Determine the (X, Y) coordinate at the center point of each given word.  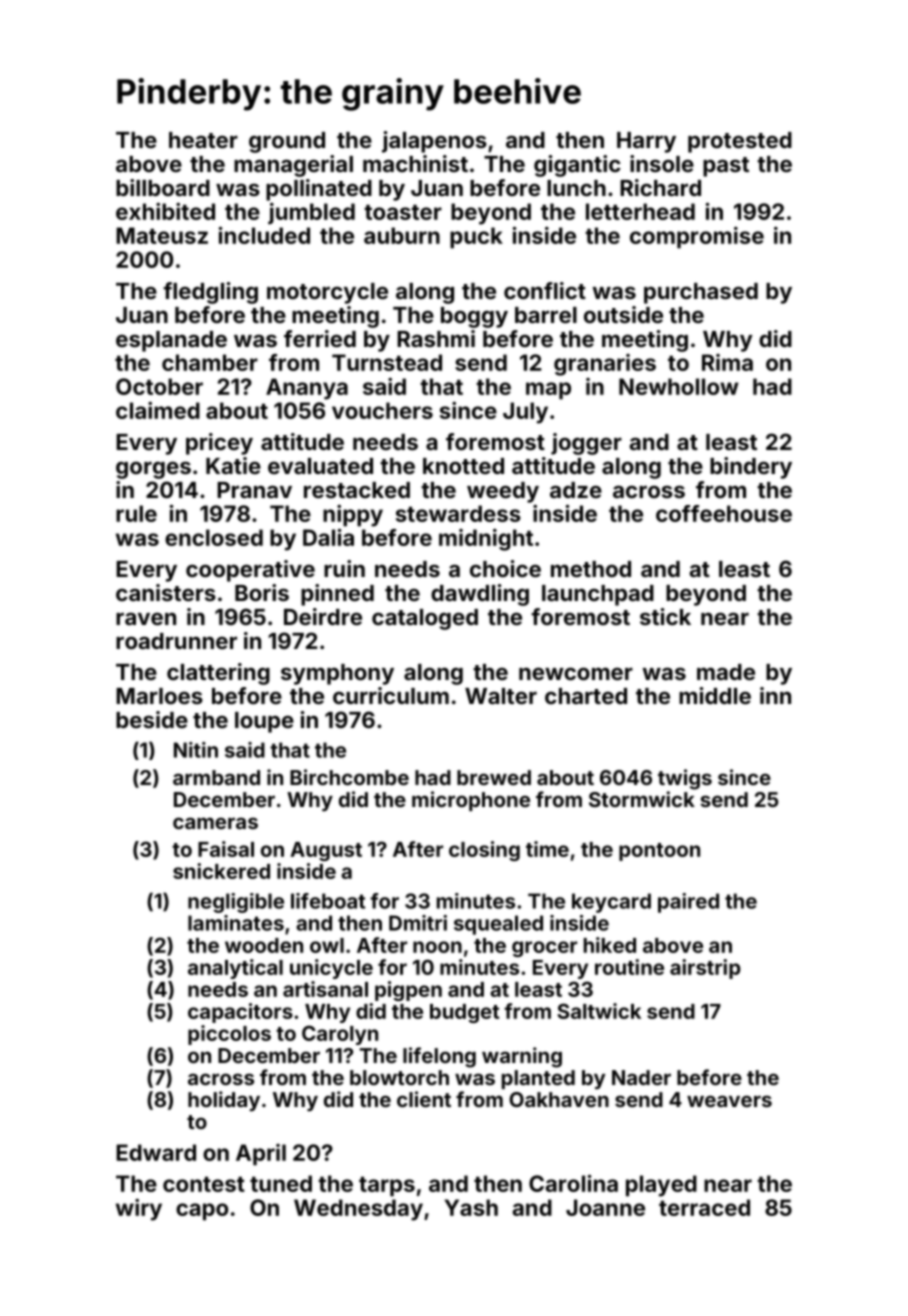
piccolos (229, 1035)
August (326, 851)
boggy (474, 317)
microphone (471, 801)
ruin (344, 568)
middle (715, 695)
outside (623, 314)
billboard (163, 187)
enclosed (214, 537)
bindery (751, 468)
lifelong (439, 1057)
